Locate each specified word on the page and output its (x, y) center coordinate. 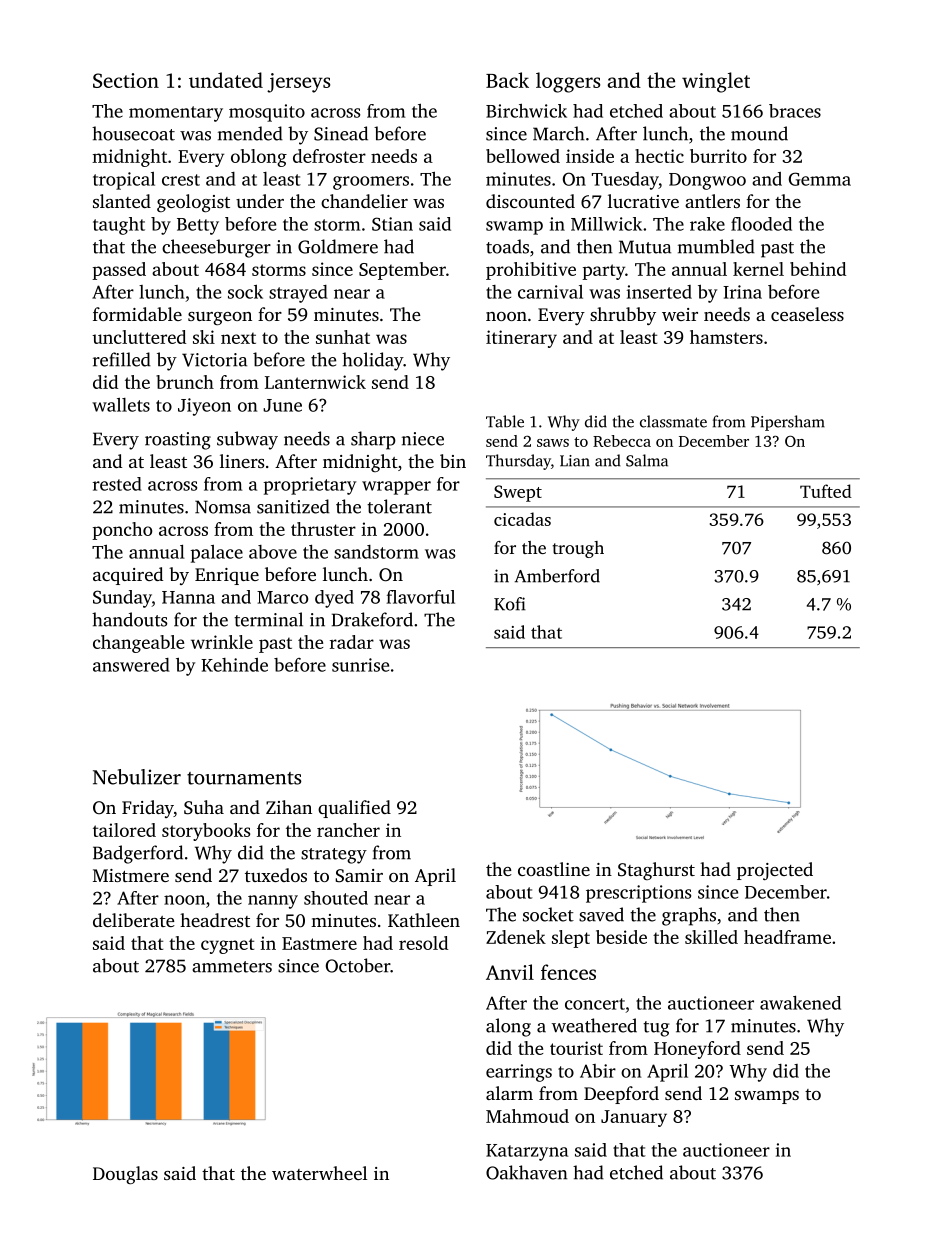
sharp (373, 440)
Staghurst (656, 871)
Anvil (510, 972)
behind (818, 269)
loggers (568, 82)
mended (250, 133)
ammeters (232, 967)
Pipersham (788, 423)
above (273, 552)
